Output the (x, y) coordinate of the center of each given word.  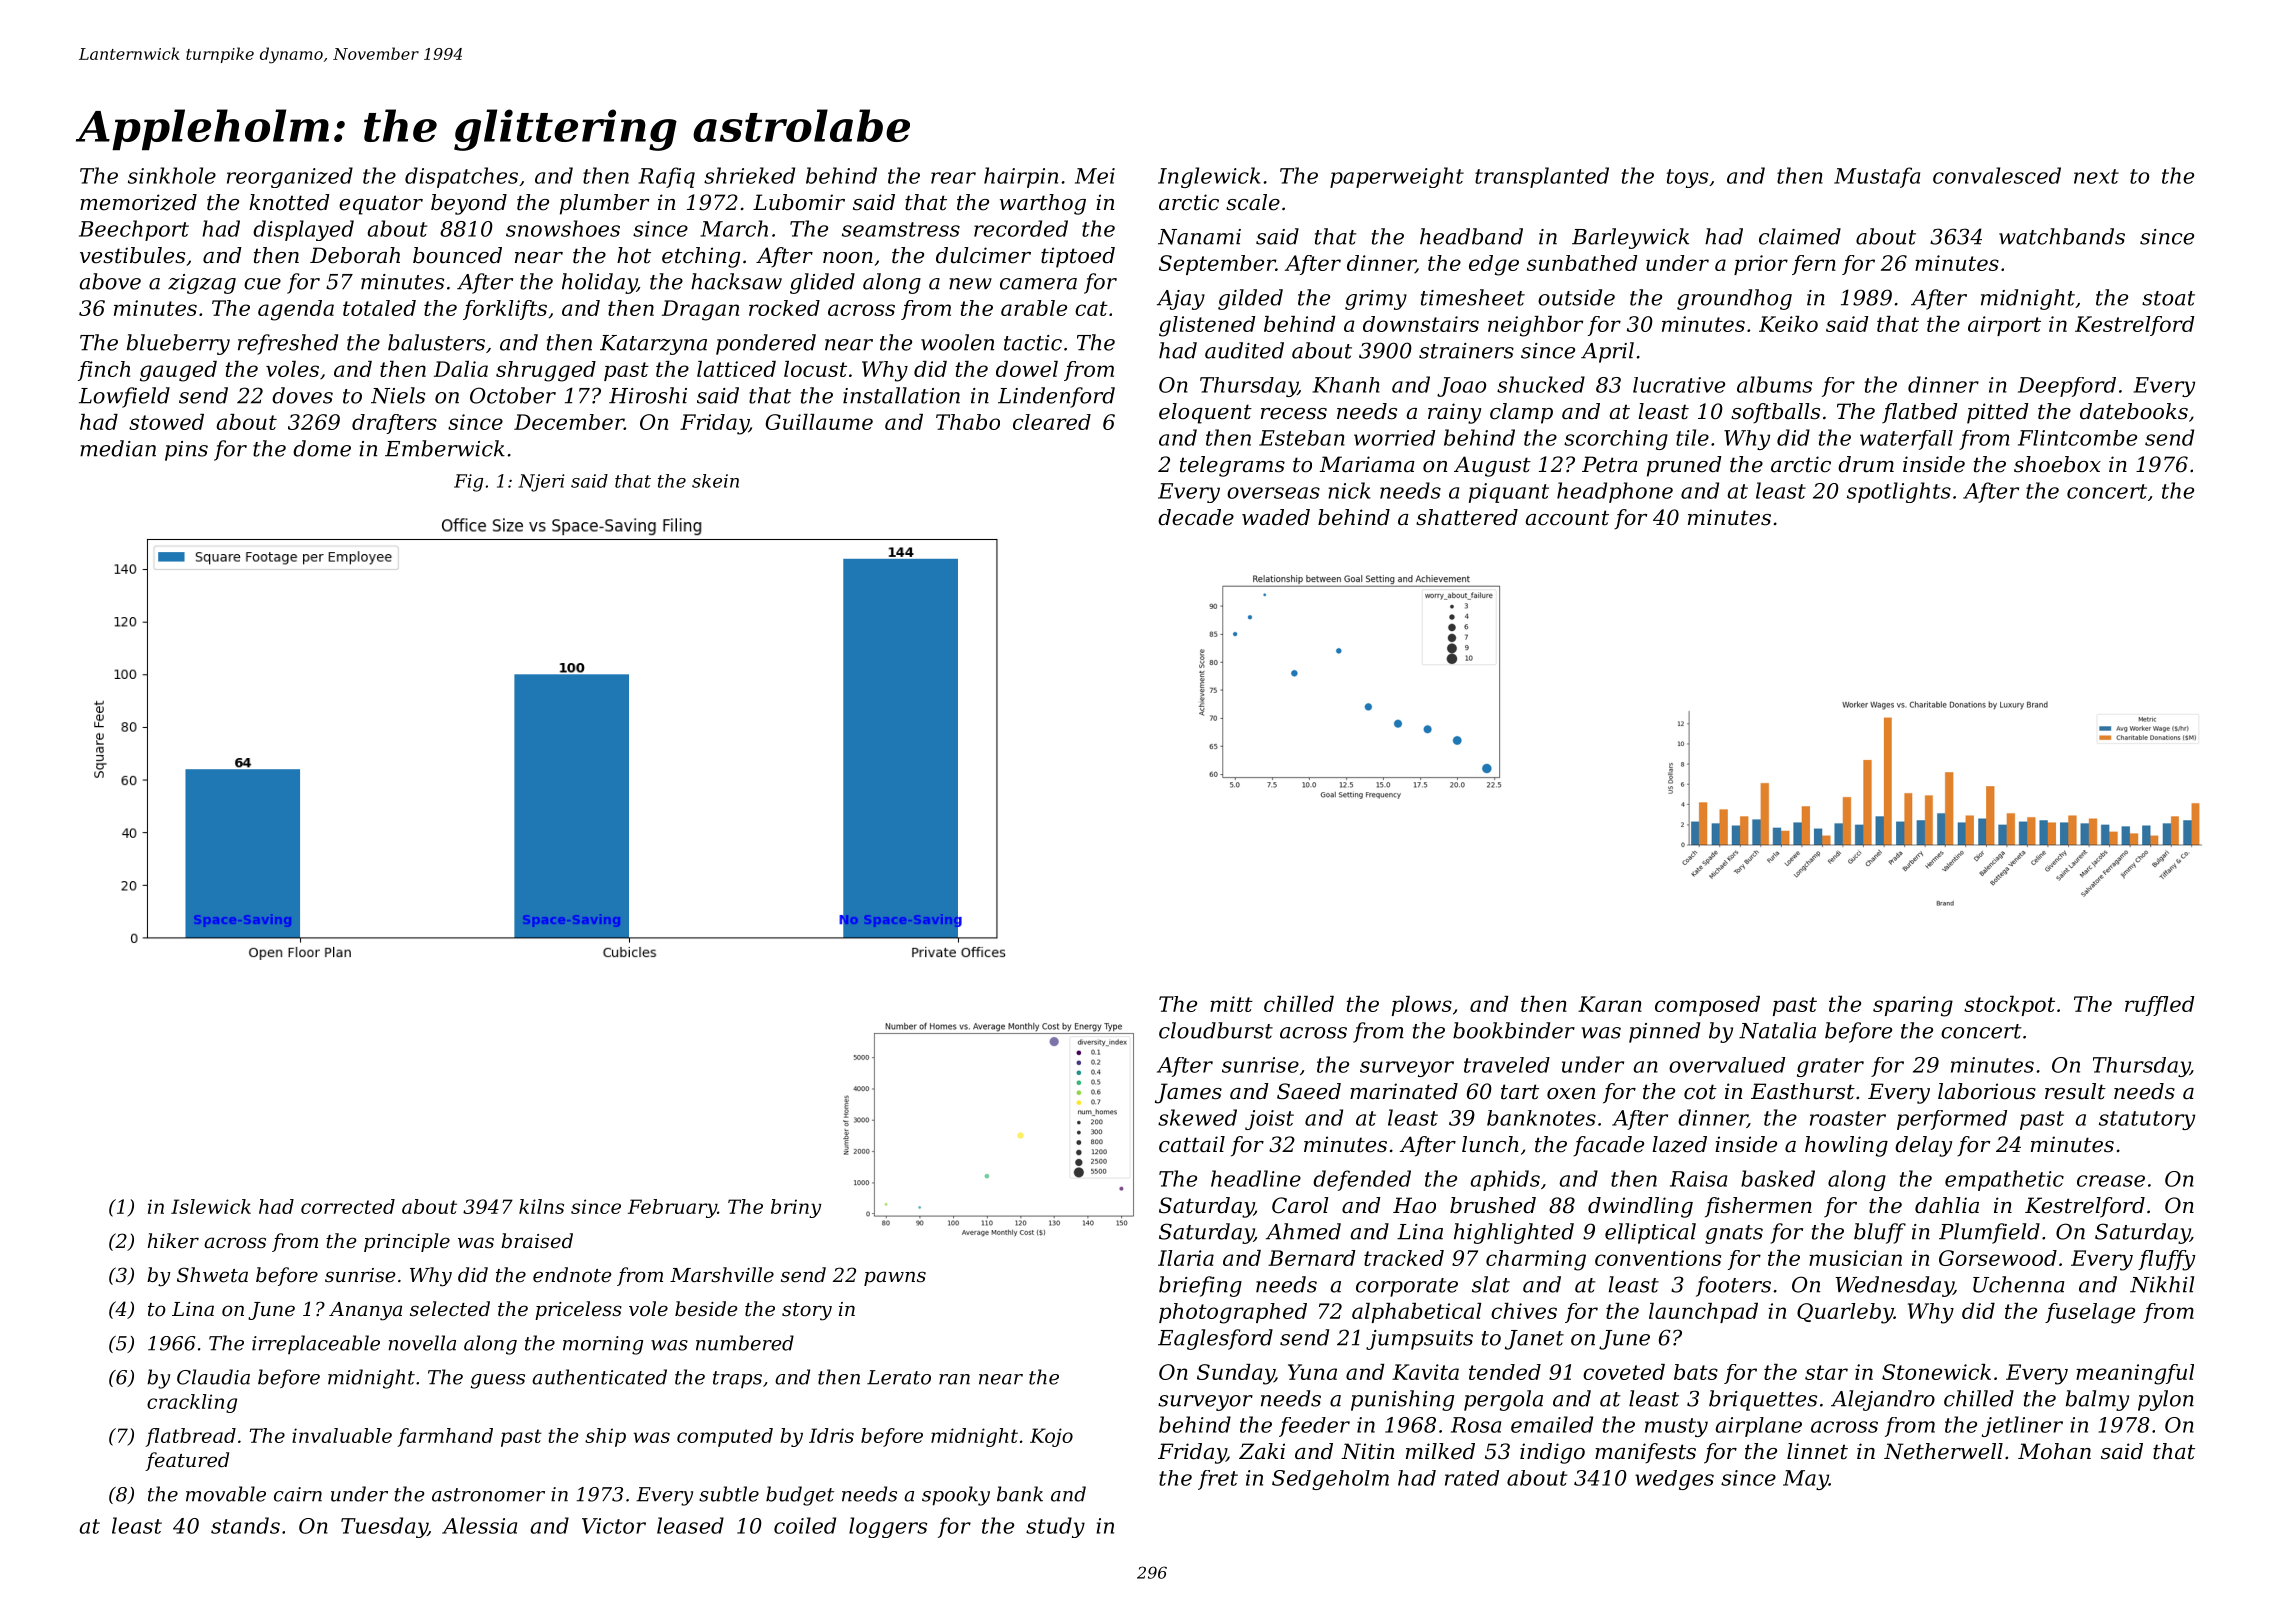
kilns (541, 1206)
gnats (1734, 1234)
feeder (1314, 1427)
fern (1814, 265)
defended (1362, 1180)
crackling (192, 1403)
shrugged (546, 371)
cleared (1052, 422)
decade (1196, 517)
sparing (1913, 1006)
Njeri (541, 483)
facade (1608, 1146)
